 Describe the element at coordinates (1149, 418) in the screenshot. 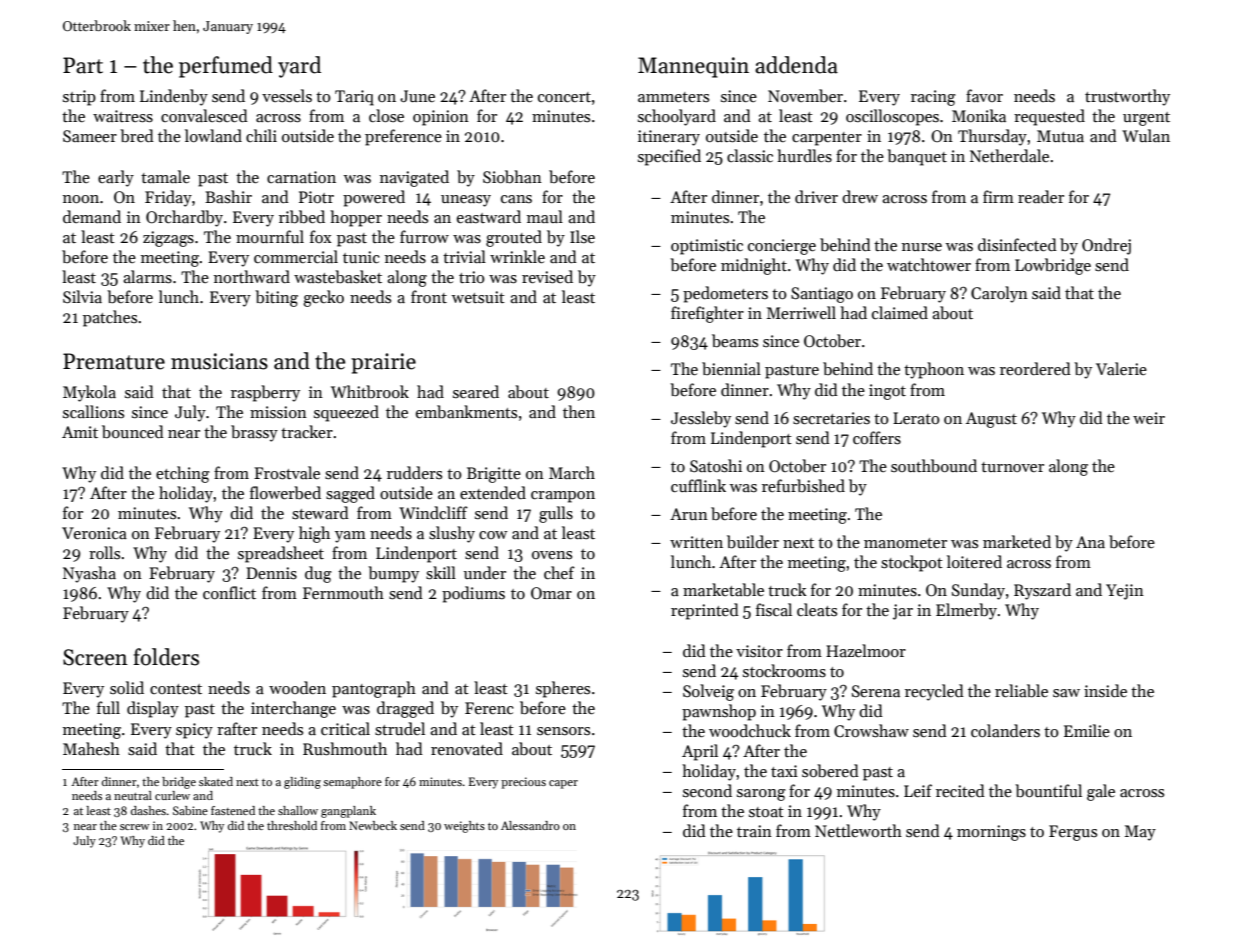

I see `weir` at that location.
